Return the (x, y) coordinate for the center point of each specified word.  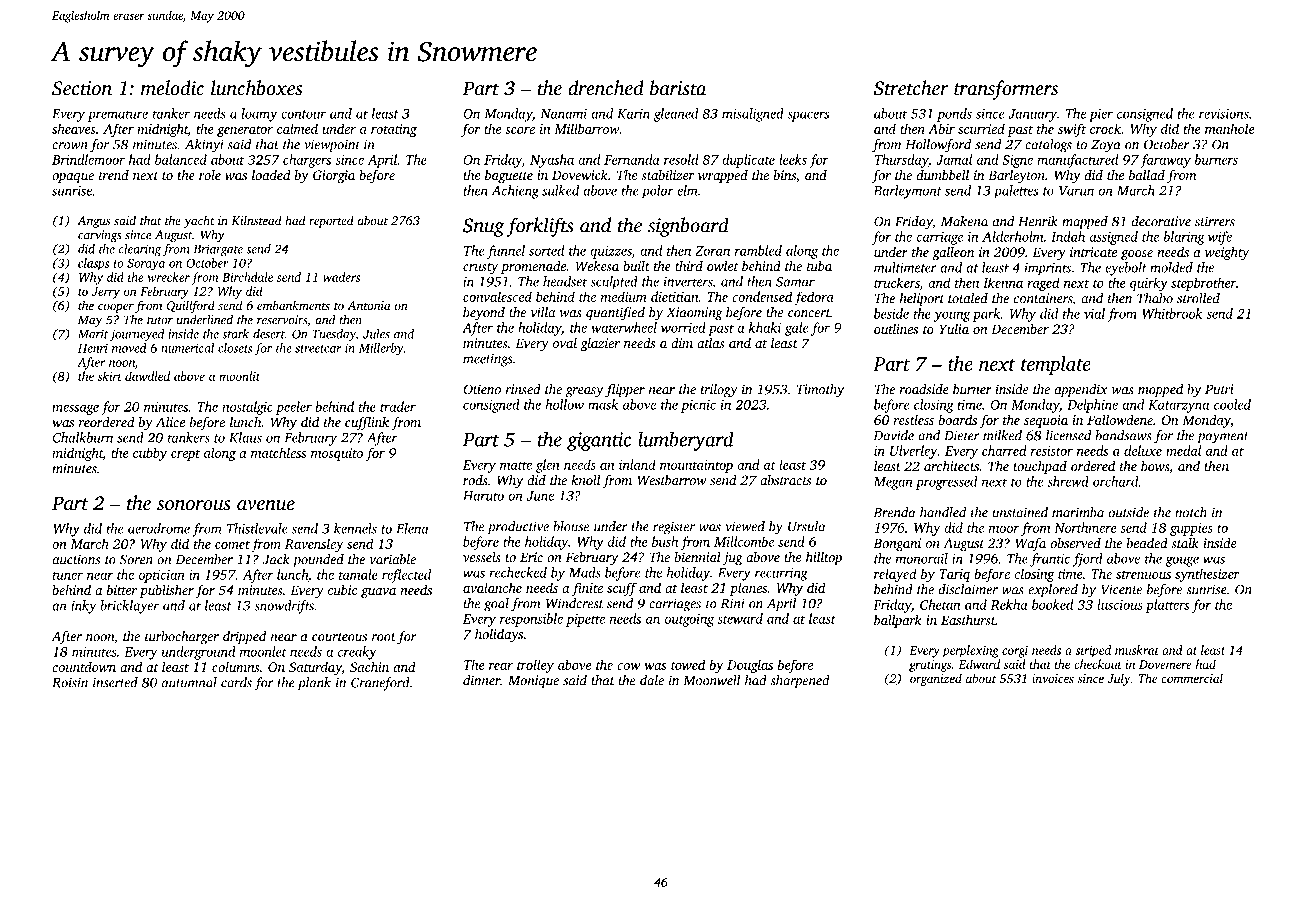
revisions (1223, 114)
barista (678, 88)
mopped (1160, 390)
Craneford (380, 684)
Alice (170, 422)
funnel (506, 252)
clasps (93, 264)
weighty (1227, 253)
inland (637, 464)
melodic (172, 88)
